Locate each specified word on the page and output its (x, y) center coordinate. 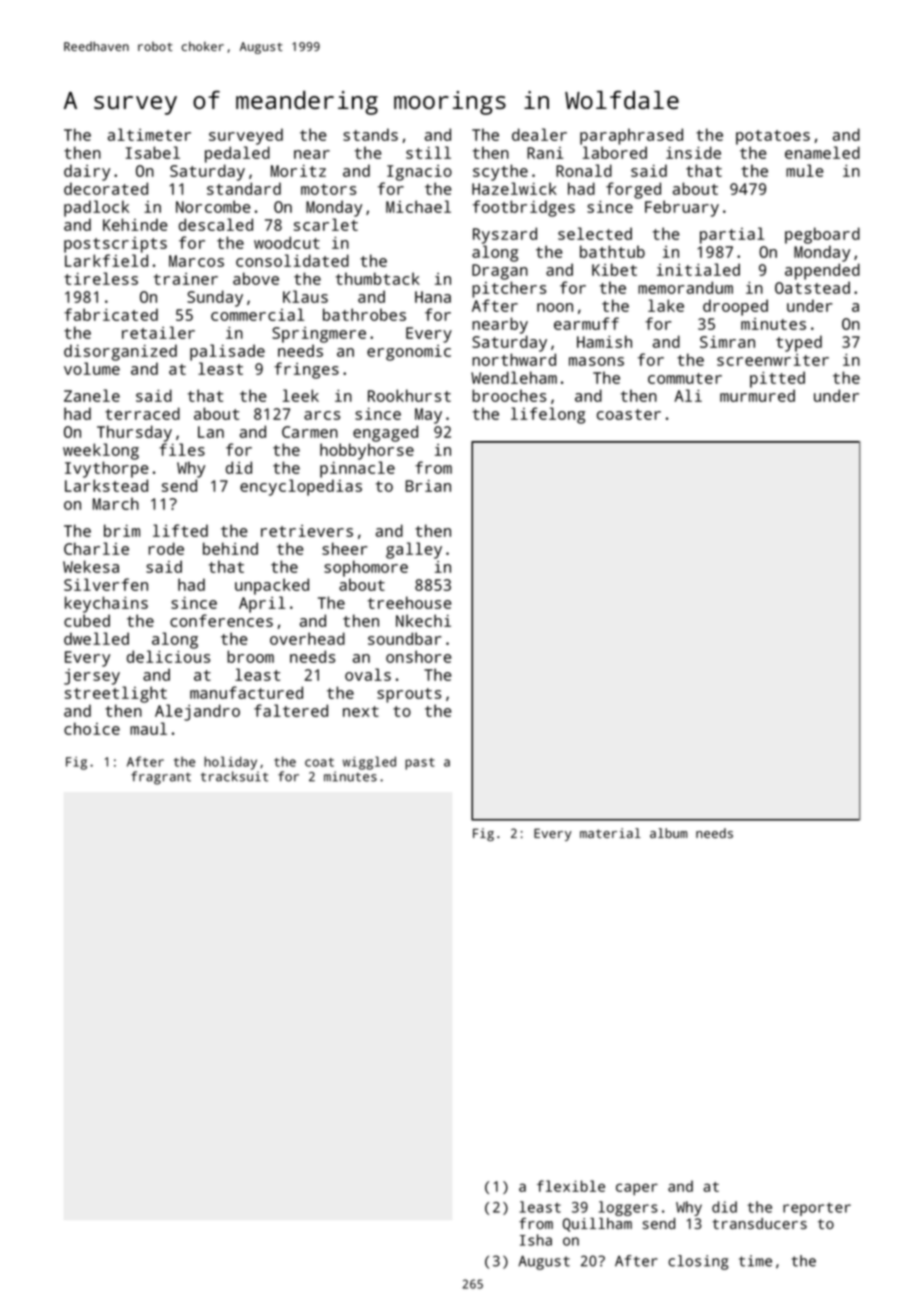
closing (698, 1262)
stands (370, 134)
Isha (536, 1240)
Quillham (597, 1225)
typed (799, 343)
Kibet (614, 269)
